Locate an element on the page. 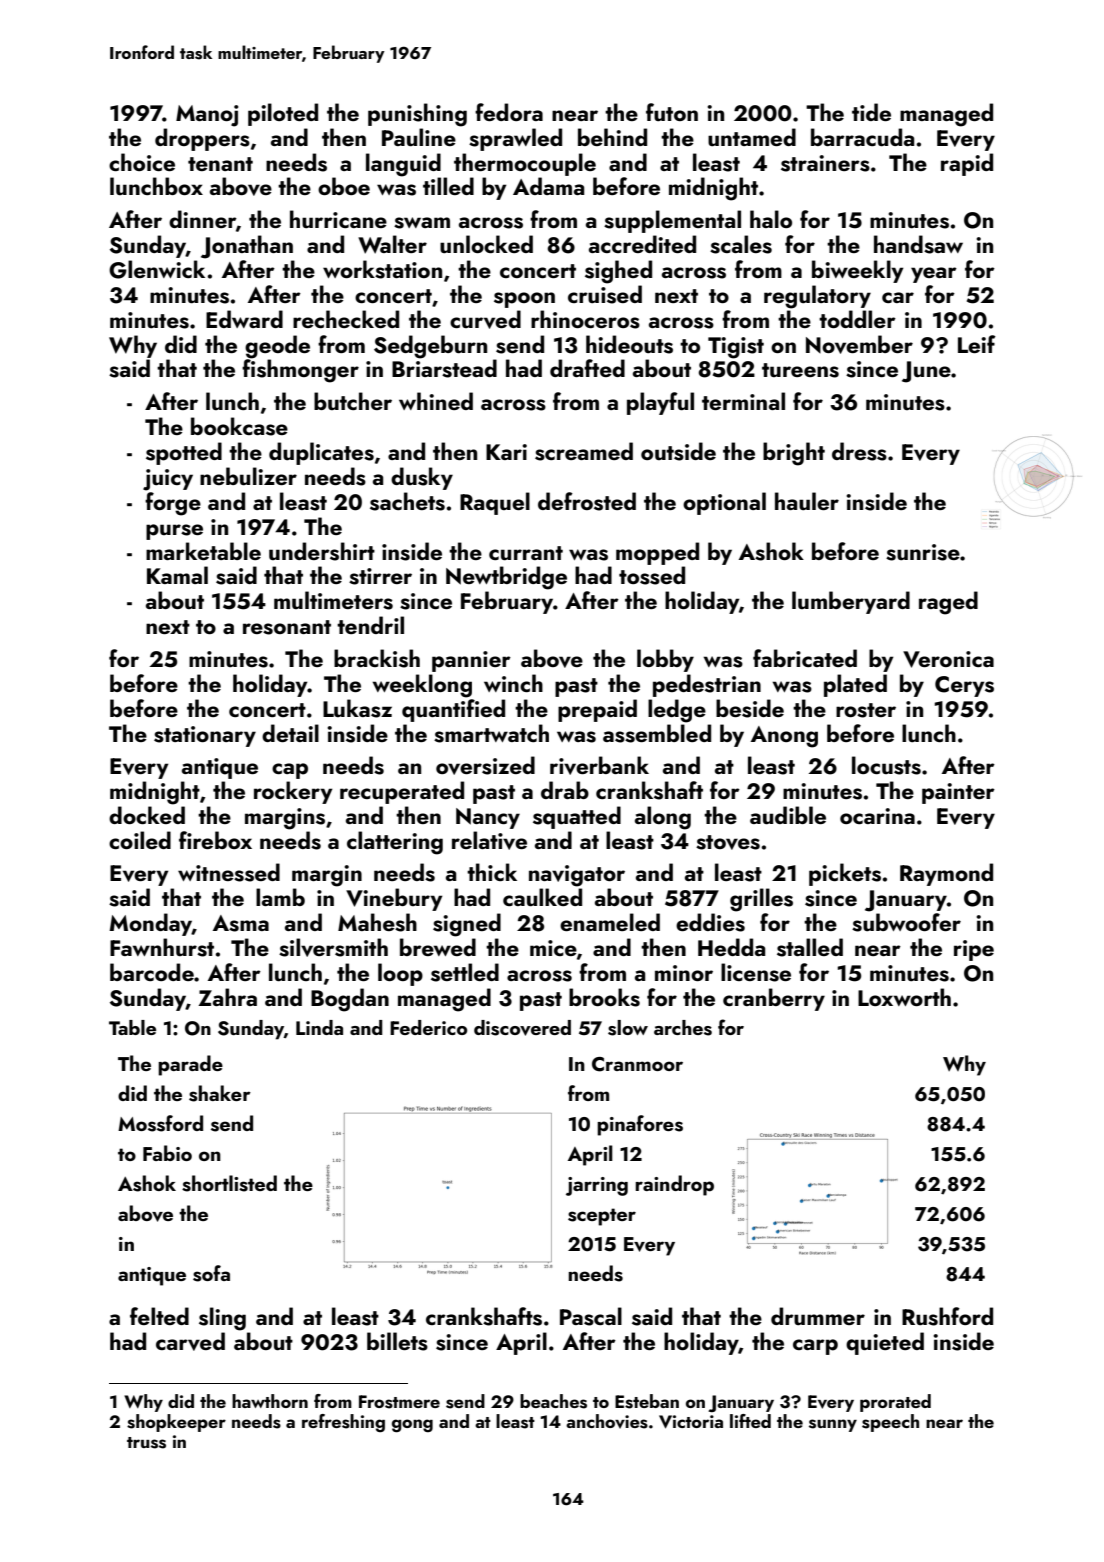 This image has height=1562, width=1104. rechecked is located at coordinates (346, 319).
